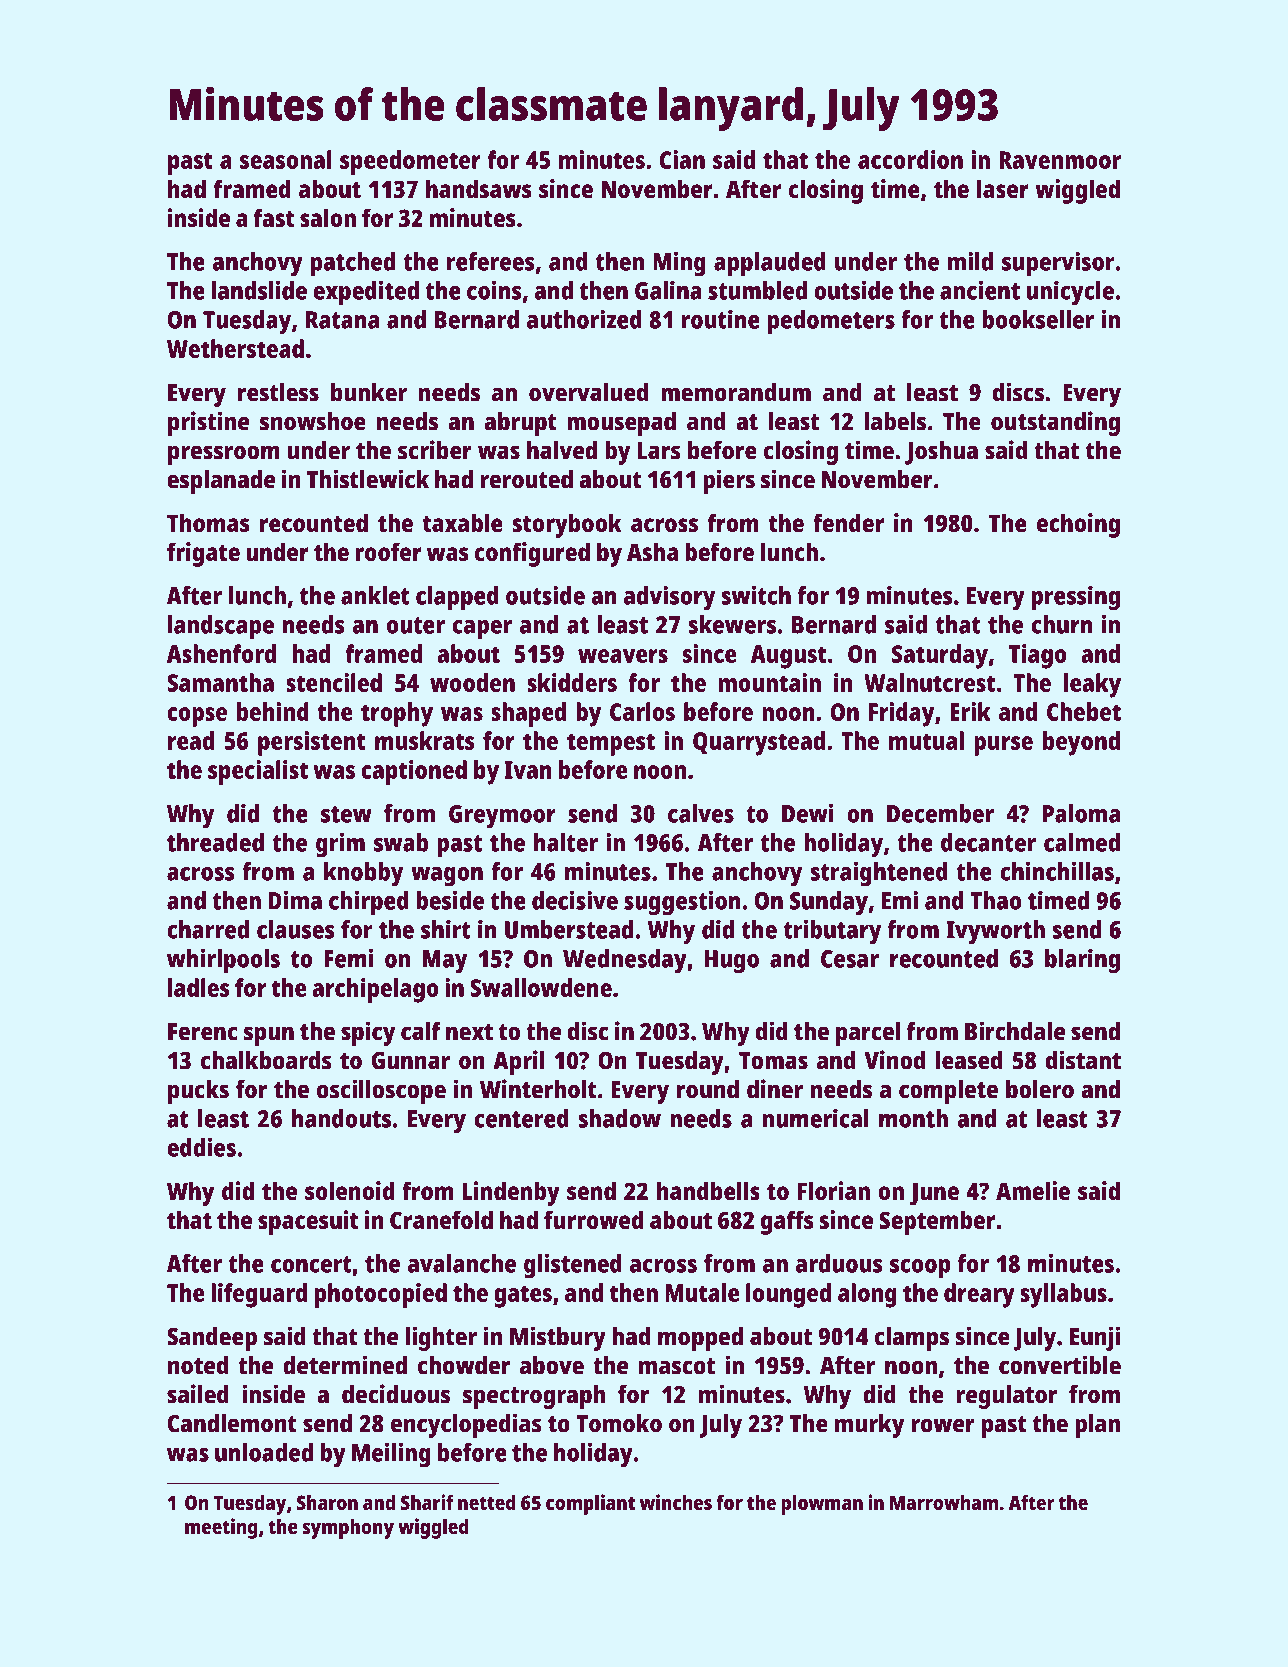 This document has height=1667, width=1288. What do you see at coordinates (894, 1060) in the document?
I see `Vinod` at bounding box center [894, 1060].
